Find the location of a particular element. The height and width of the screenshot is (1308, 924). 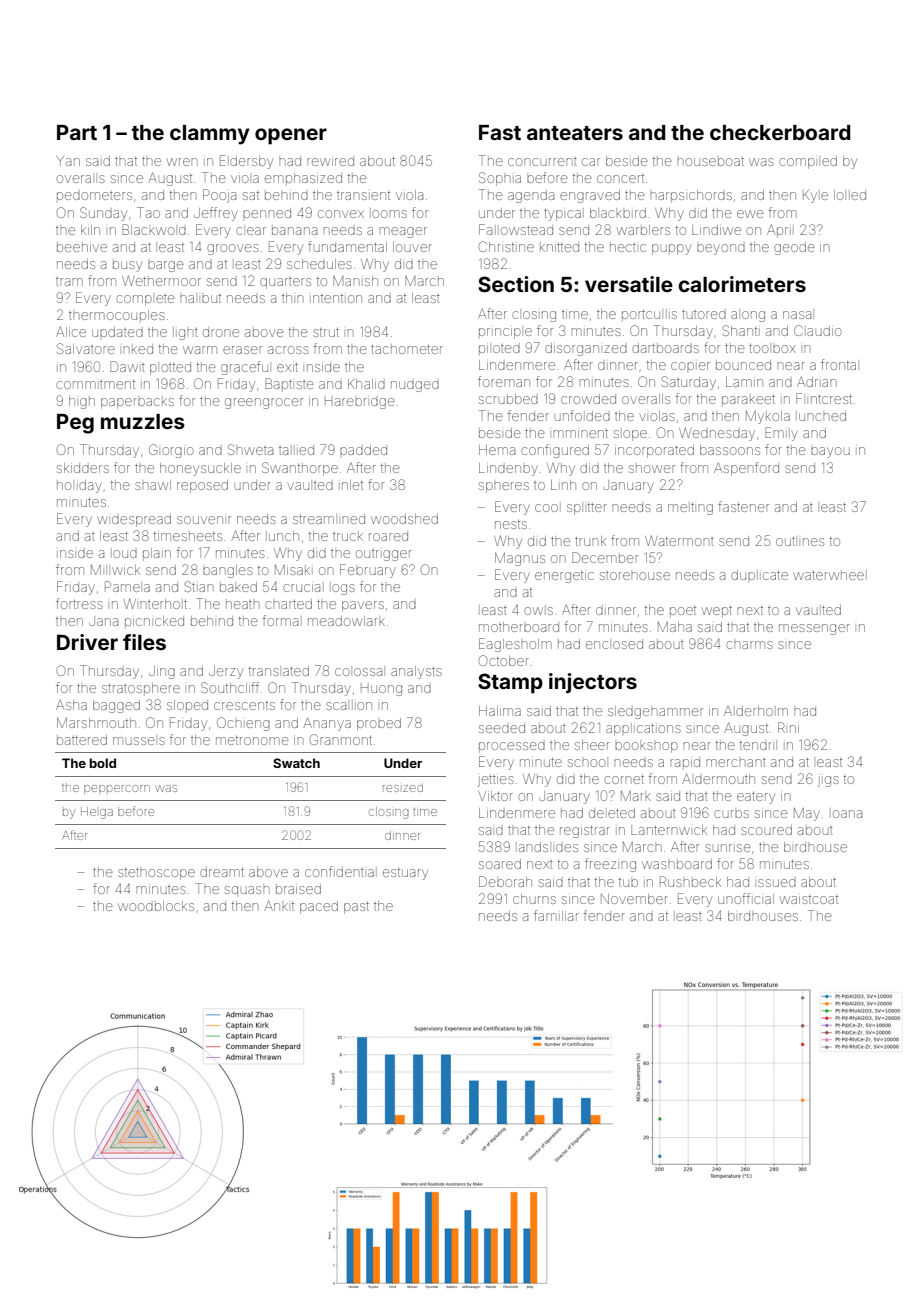

estuary is located at coordinates (405, 874).
